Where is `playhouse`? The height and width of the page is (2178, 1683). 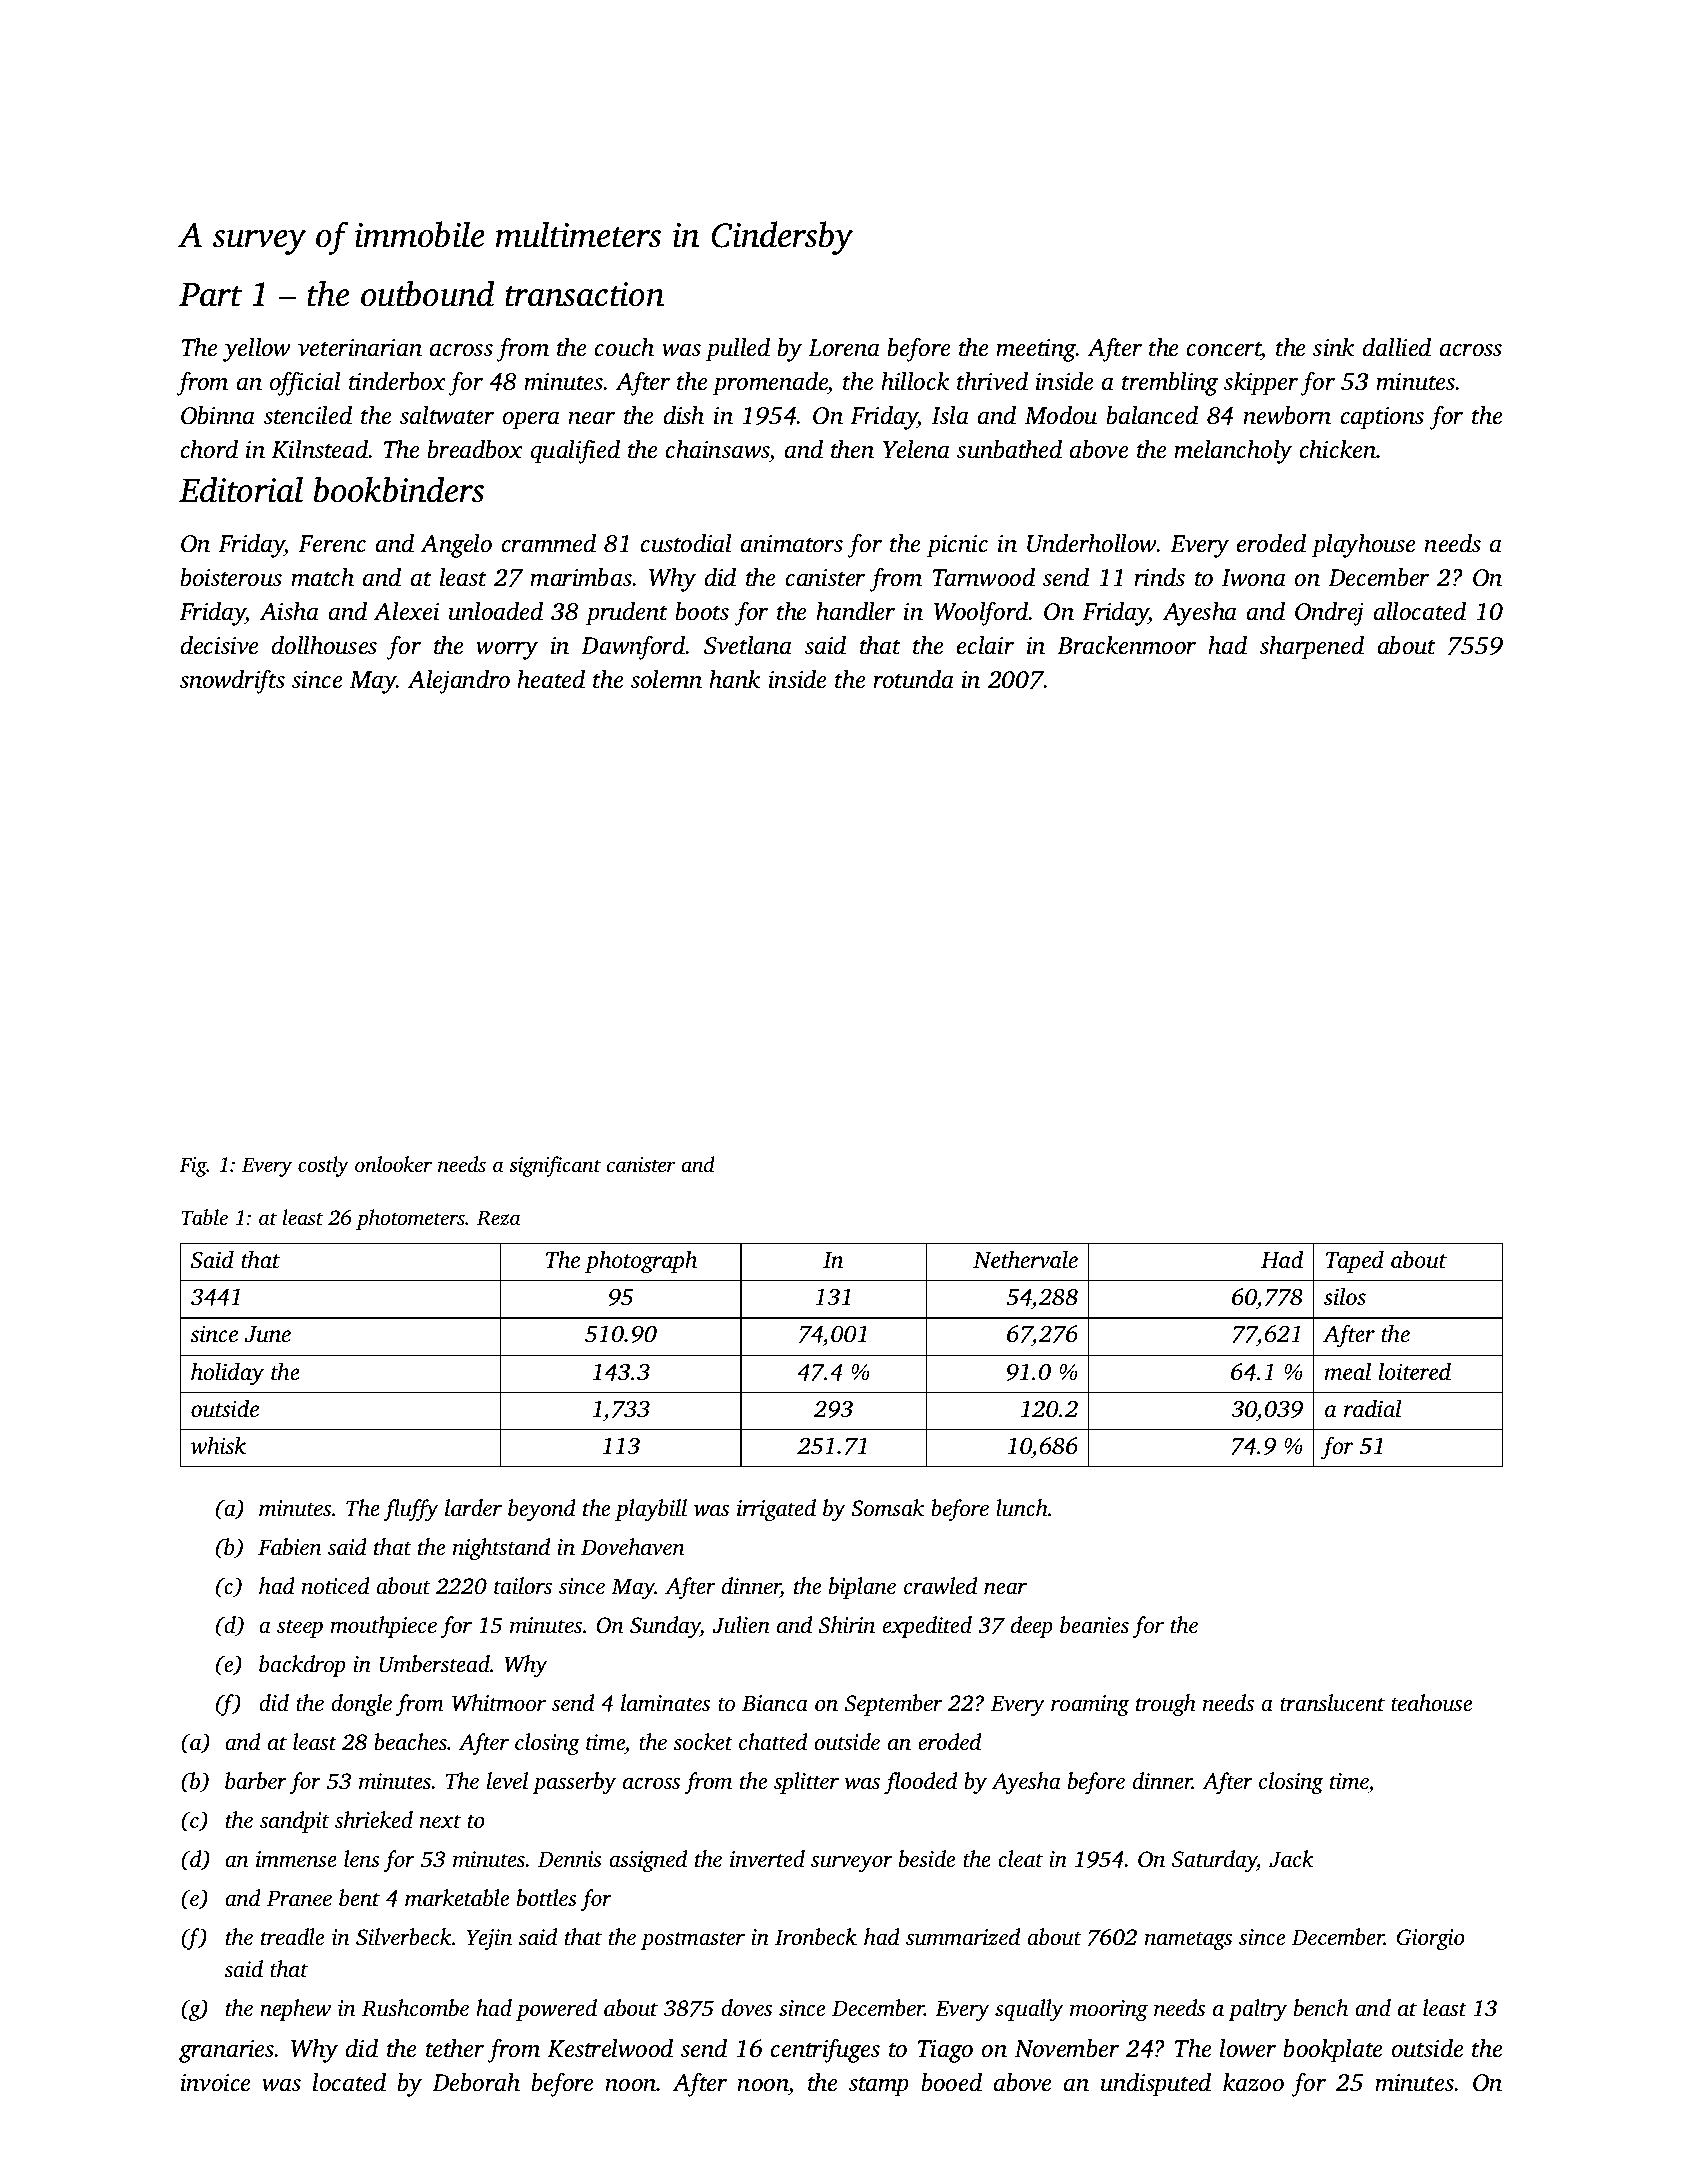
playhouse is located at coordinates (1364, 546).
